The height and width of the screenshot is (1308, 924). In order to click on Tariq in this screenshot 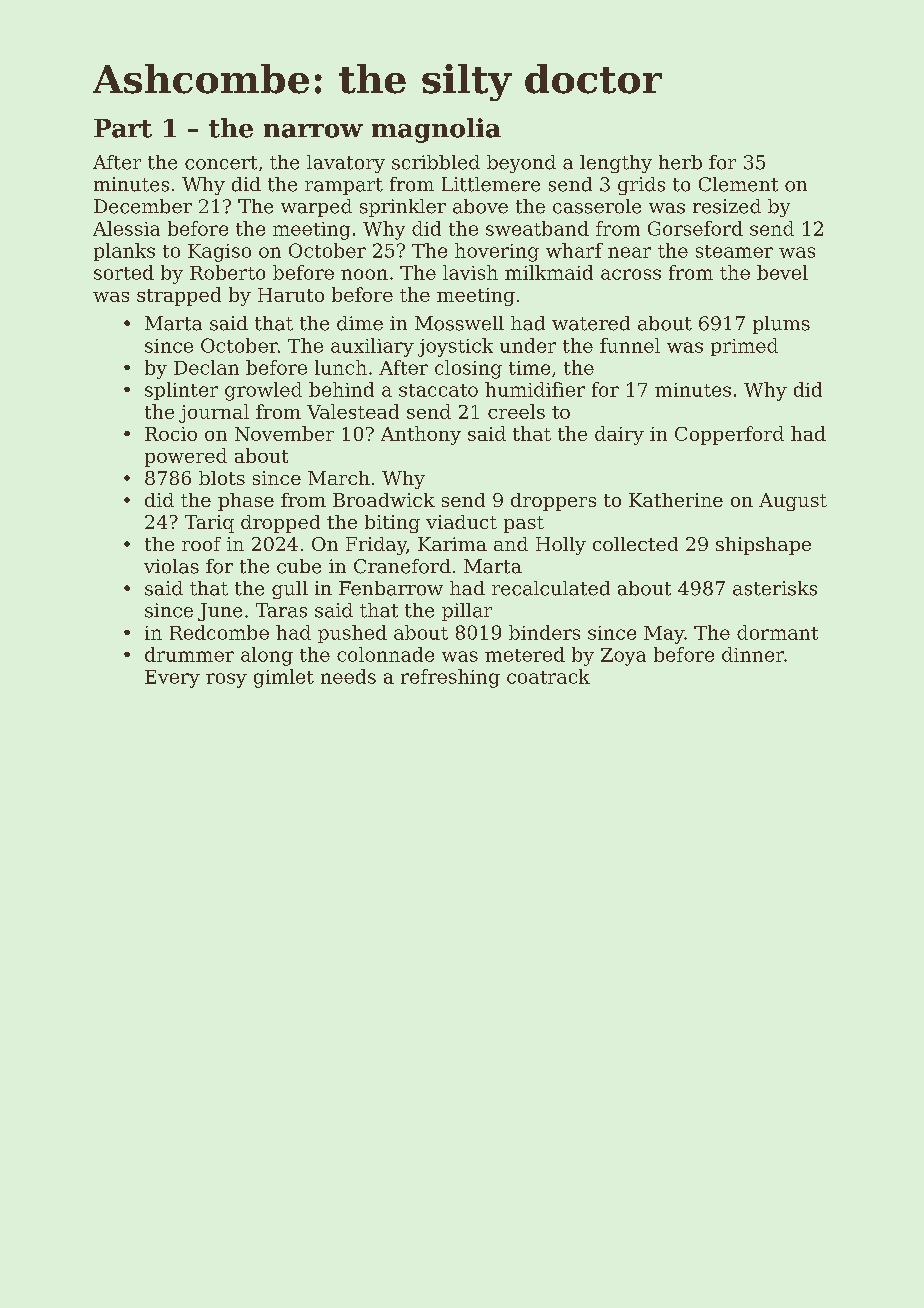, I will do `click(209, 524)`.
